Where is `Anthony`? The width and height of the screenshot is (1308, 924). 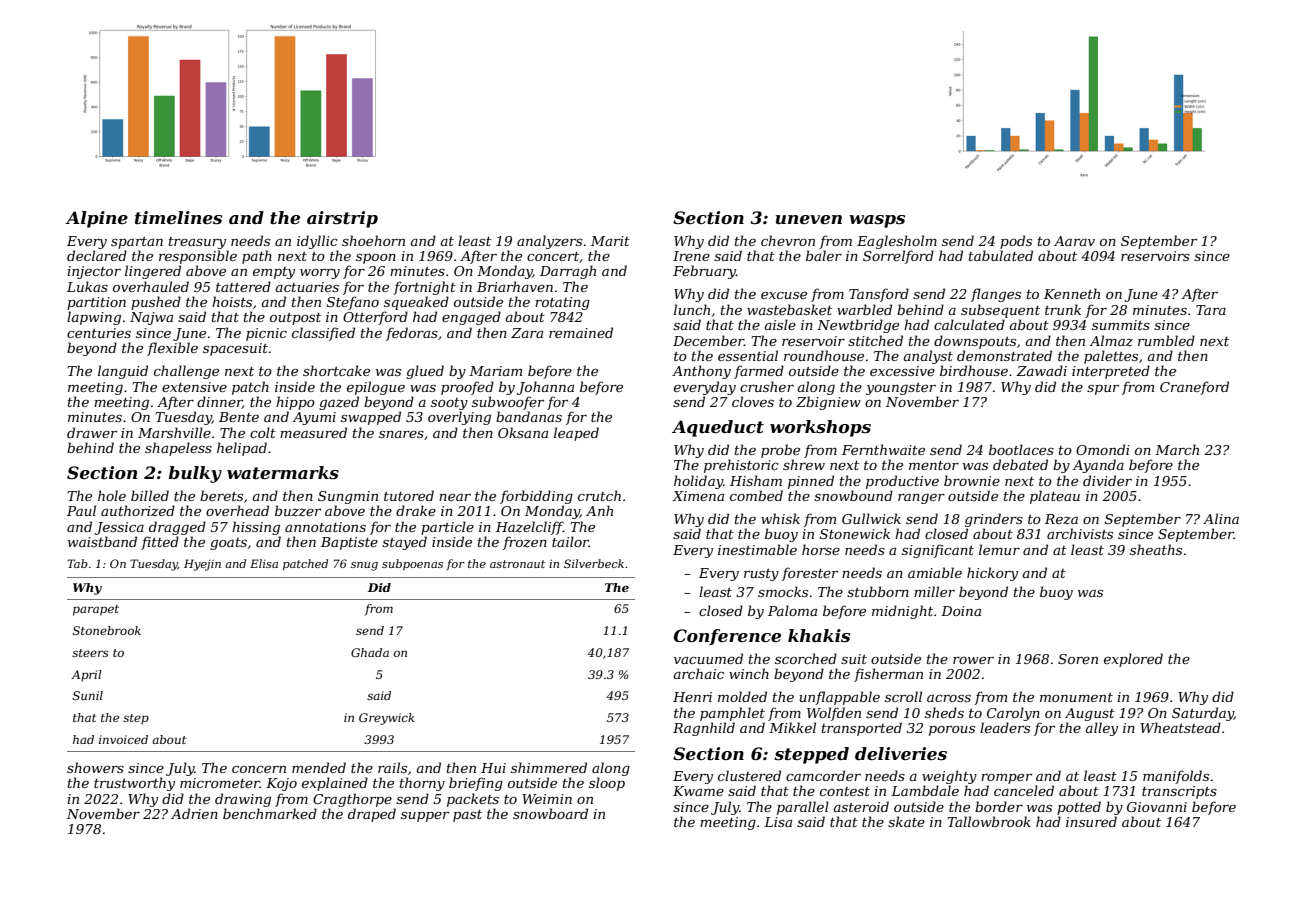 Anthony is located at coordinates (701, 372).
